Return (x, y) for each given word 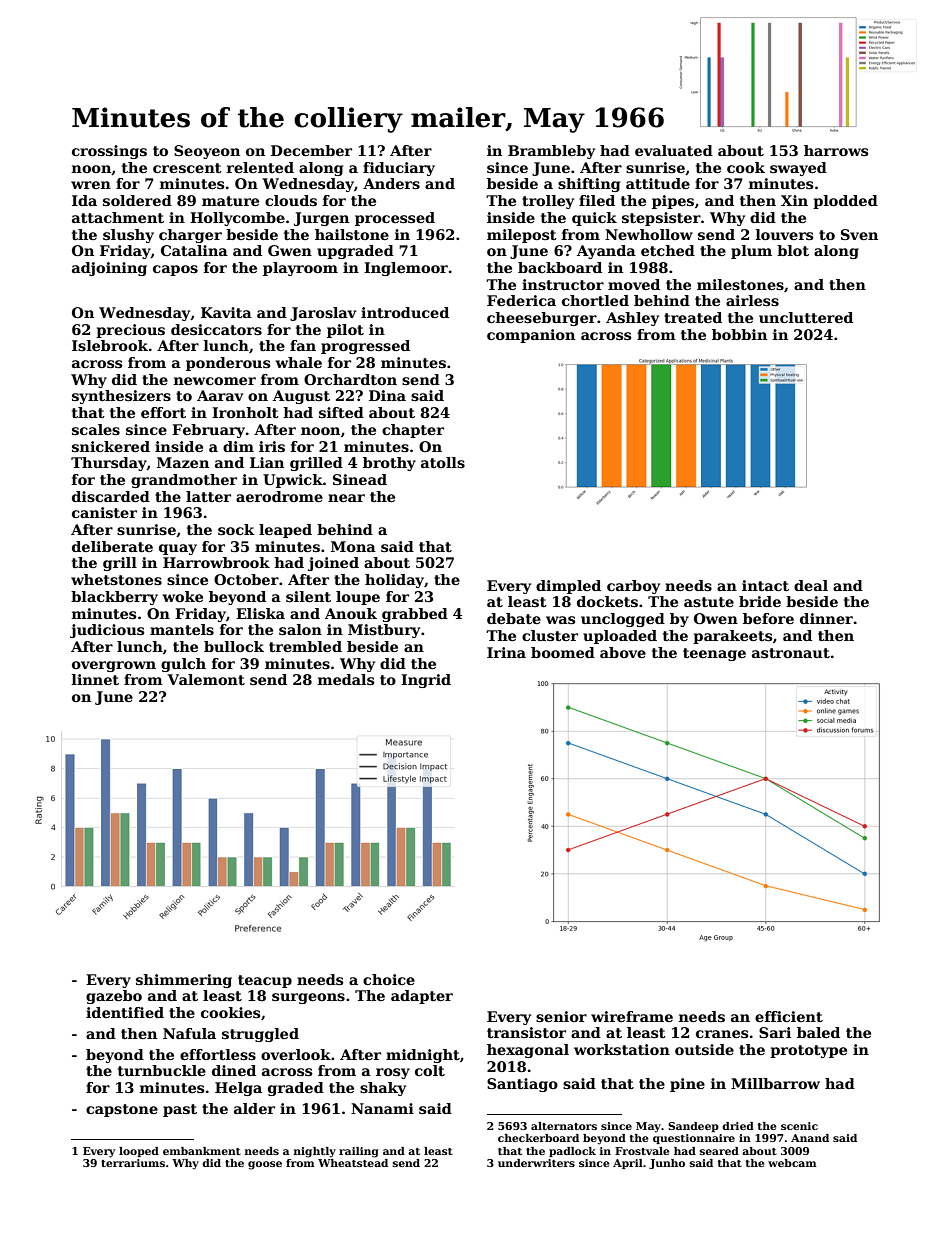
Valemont (206, 679)
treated (693, 317)
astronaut (791, 653)
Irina (506, 652)
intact (765, 585)
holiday (394, 581)
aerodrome (279, 496)
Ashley (632, 319)
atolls (443, 462)
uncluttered (806, 317)
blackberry (114, 598)
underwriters (536, 1163)
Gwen (290, 250)
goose (265, 1165)
